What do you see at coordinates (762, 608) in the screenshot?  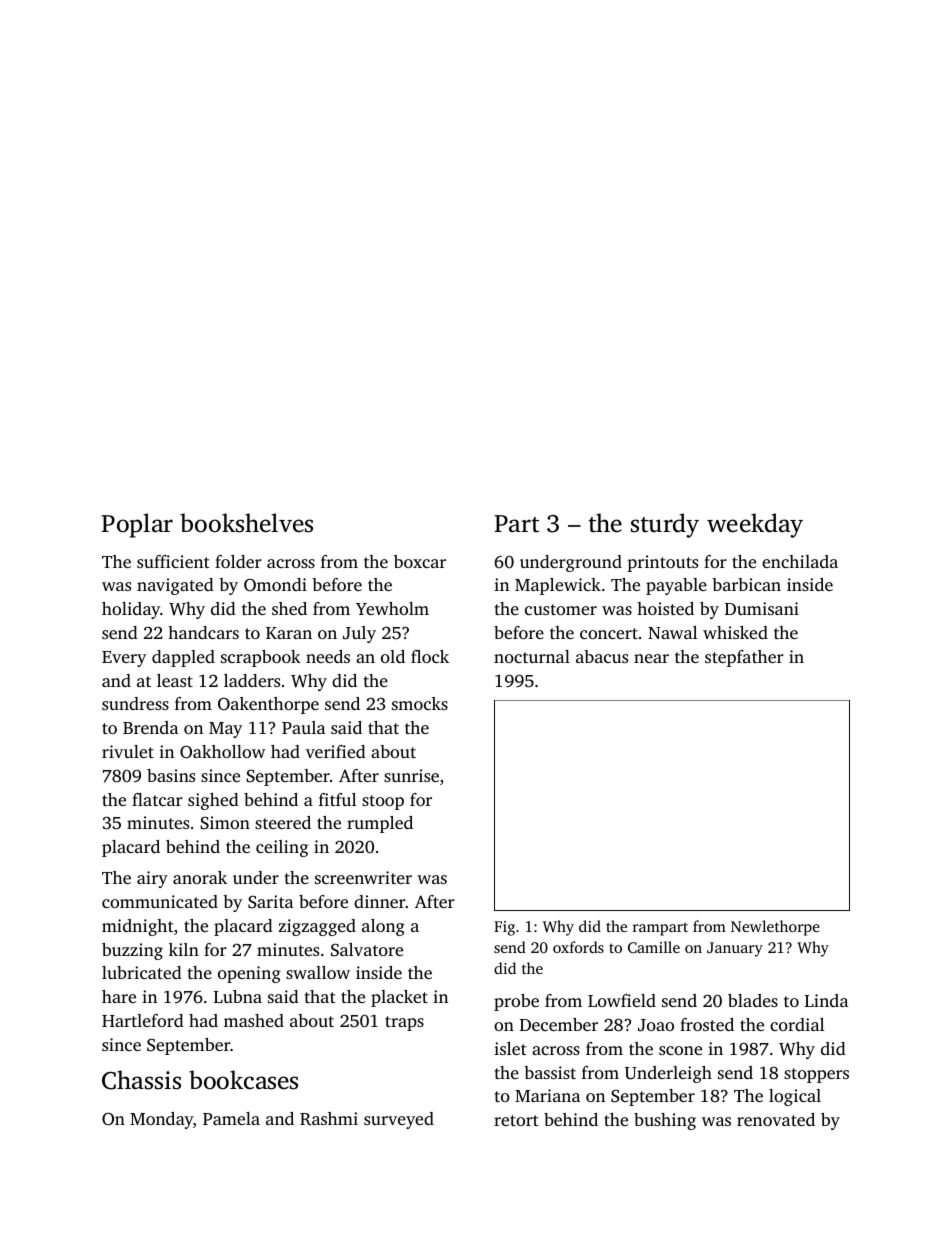 I see `Dumisani` at bounding box center [762, 608].
